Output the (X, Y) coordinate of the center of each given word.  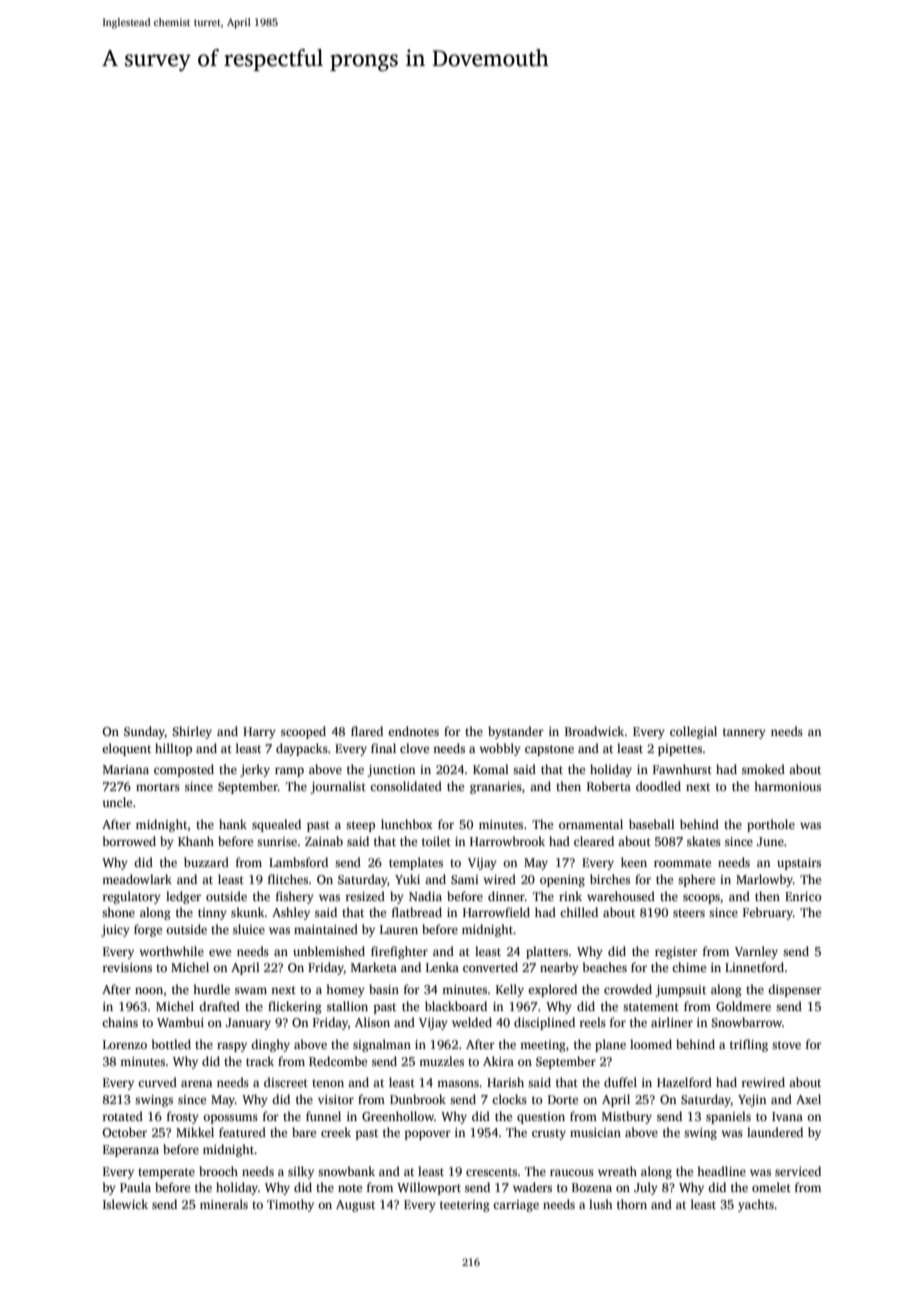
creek (336, 1132)
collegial (693, 732)
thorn (632, 1204)
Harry (259, 733)
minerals (224, 1204)
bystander (516, 732)
